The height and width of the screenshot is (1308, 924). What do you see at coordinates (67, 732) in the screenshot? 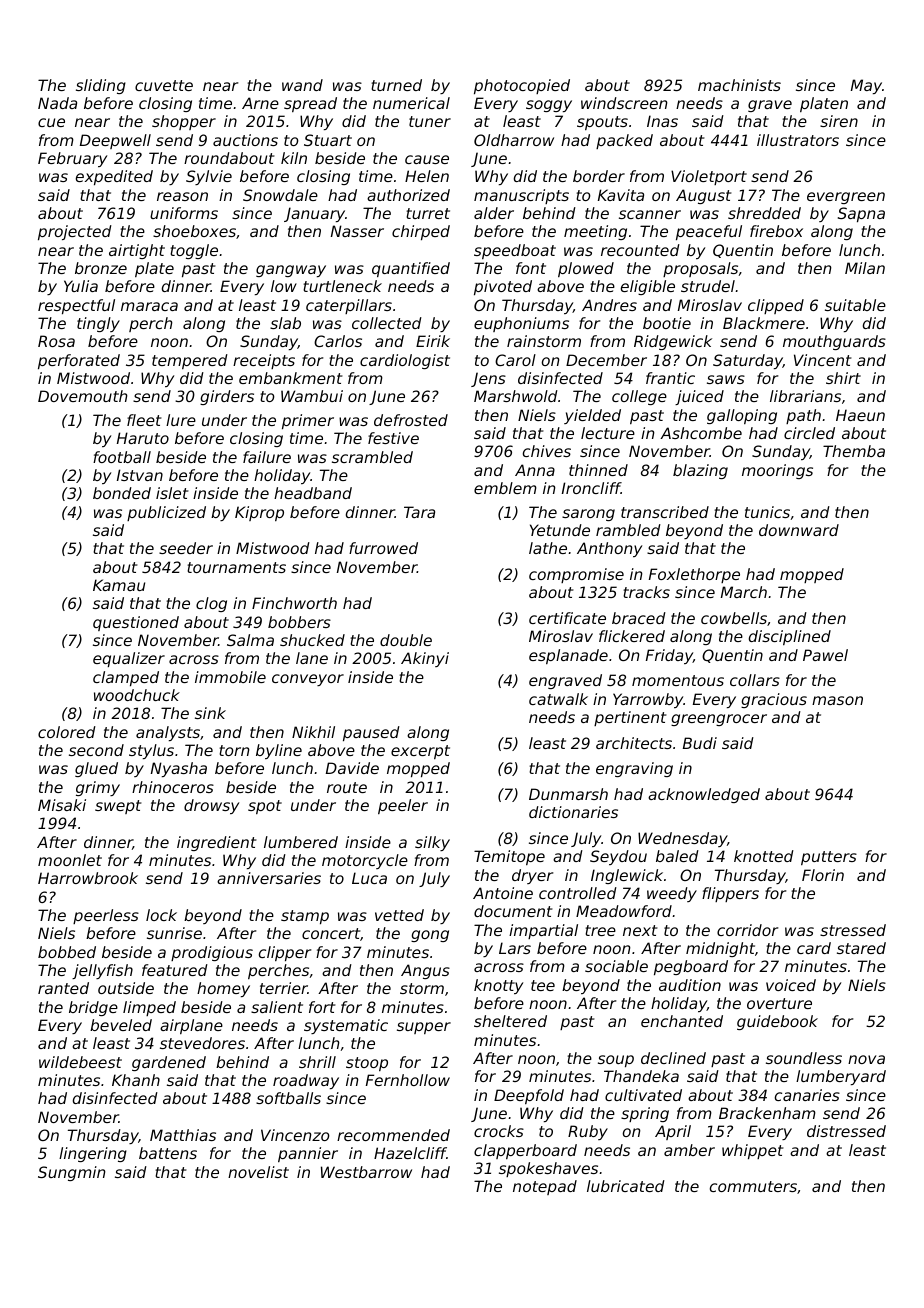
I see `colored` at bounding box center [67, 732].
